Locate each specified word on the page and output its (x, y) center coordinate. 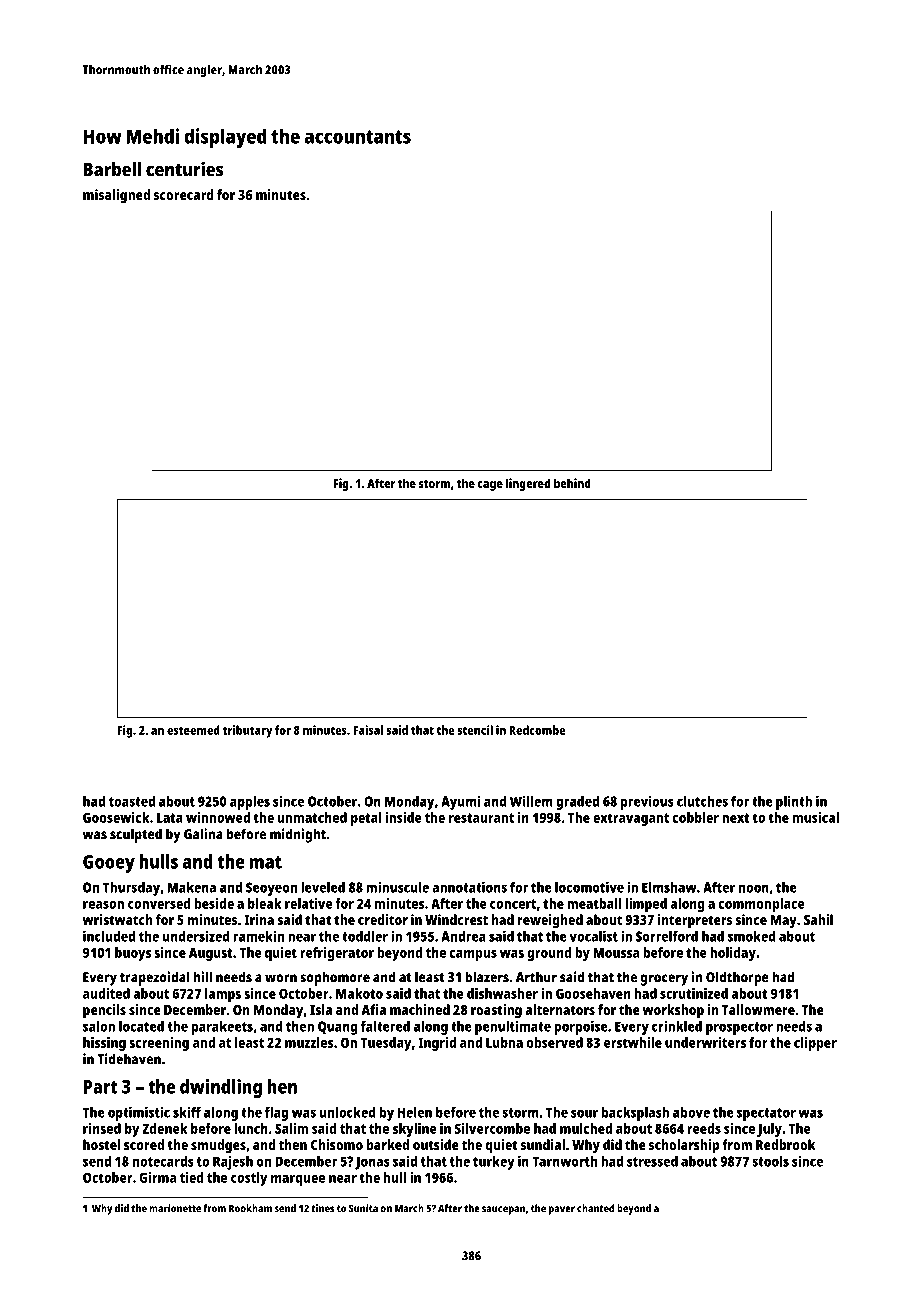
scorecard (184, 194)
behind (572, 483)
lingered (528, 484)
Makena (191, 887)
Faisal (368, 730)
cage (490, 486)
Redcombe (537, 730)
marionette (175, 1208)
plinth (794, 802)
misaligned (116, 196)
